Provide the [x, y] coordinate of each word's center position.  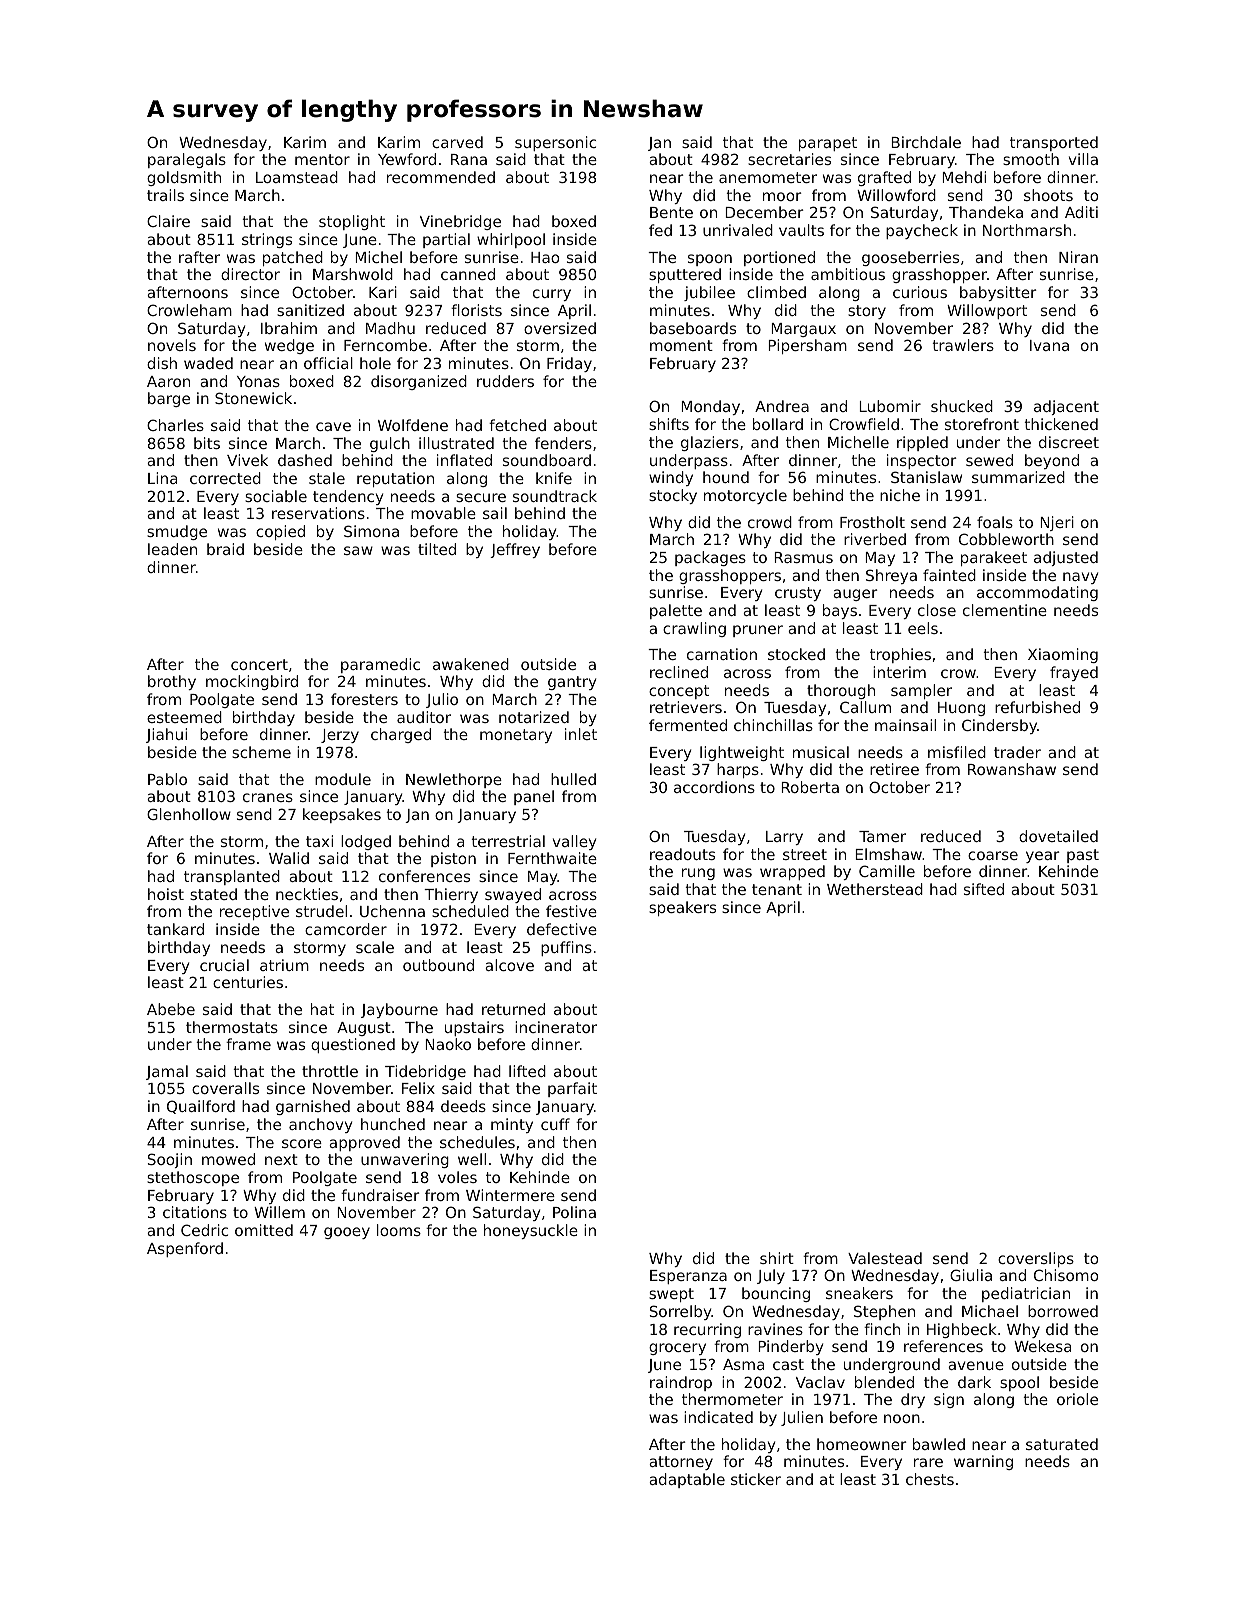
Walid [289, 858]
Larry [784, 838]
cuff [555, 1124]
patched [293, 258]
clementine [1005, 610]
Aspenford [185, 1249]
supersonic [555, 143]
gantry [572, 683]
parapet [828, 144]
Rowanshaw [1012, 769]
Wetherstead [875, 889]
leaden [172, 549]
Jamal [167, 1072]
